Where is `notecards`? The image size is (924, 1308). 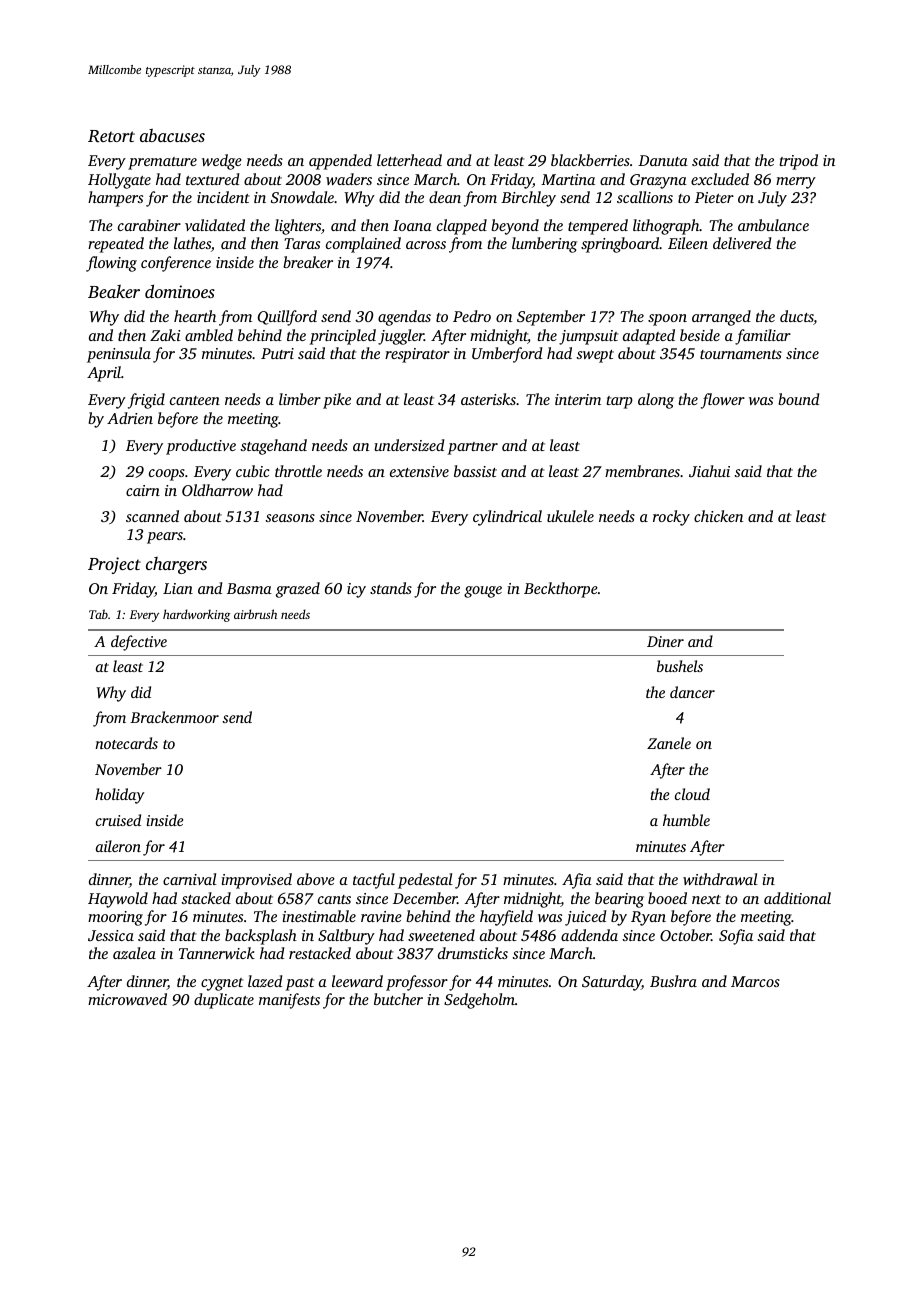 notecards is located at coordinates (126, 743).
